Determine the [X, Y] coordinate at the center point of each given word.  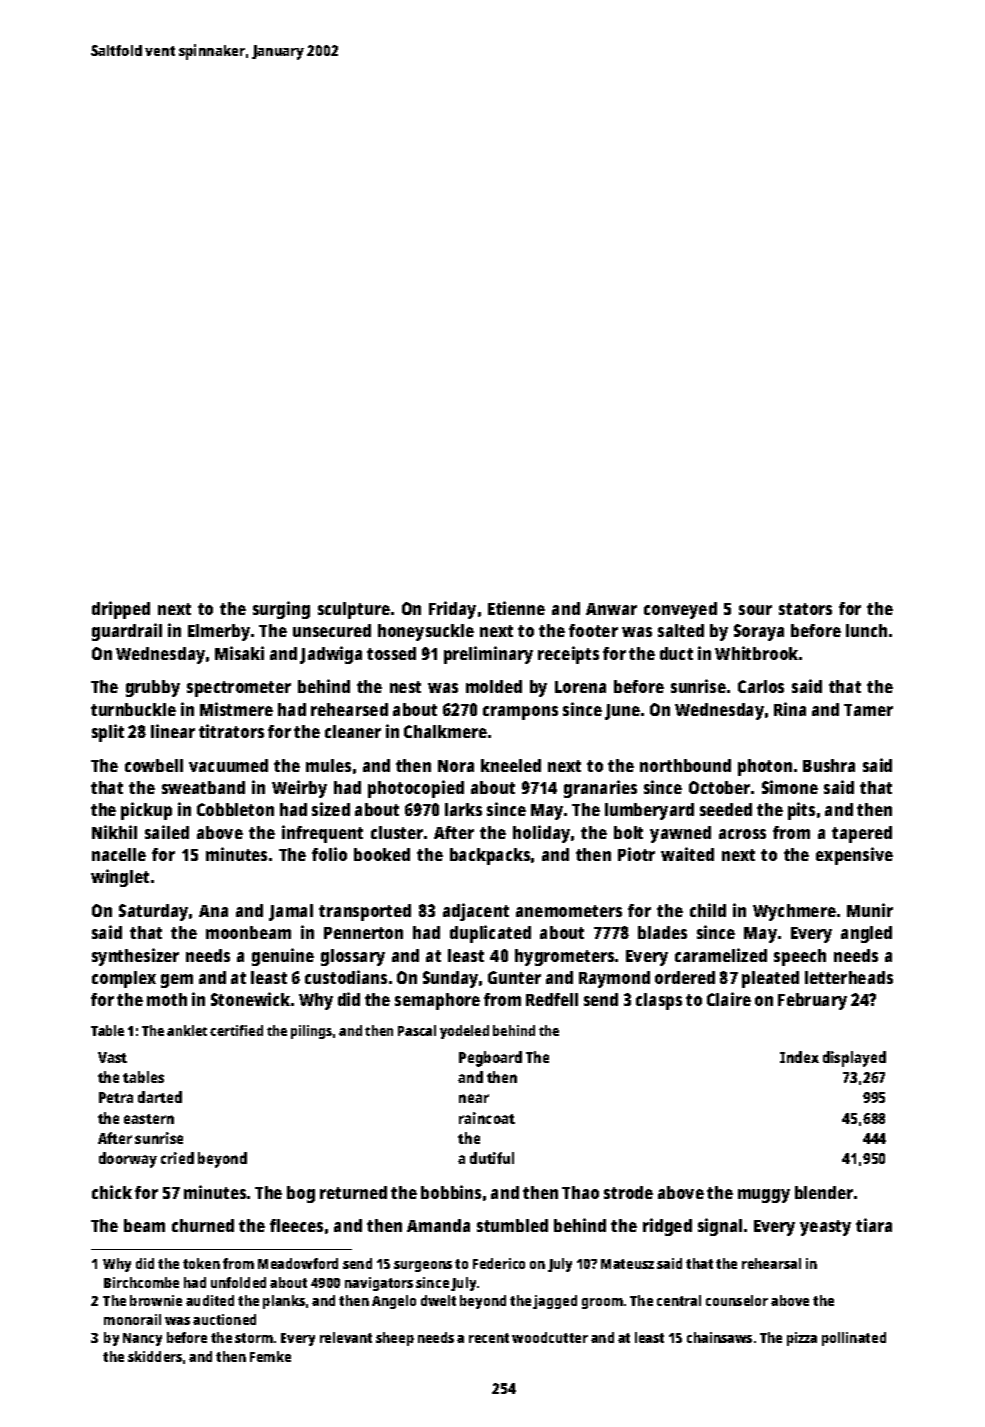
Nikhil [114, 832]
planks [284, 1302]
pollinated [854, 1339]
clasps [659, 1001]
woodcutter [550, 1337]
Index [799, 1057]
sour [755, 610]
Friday [452, 610]
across [742, 834]
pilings [311, 1032]
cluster [397, 832]
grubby [153, 688]
